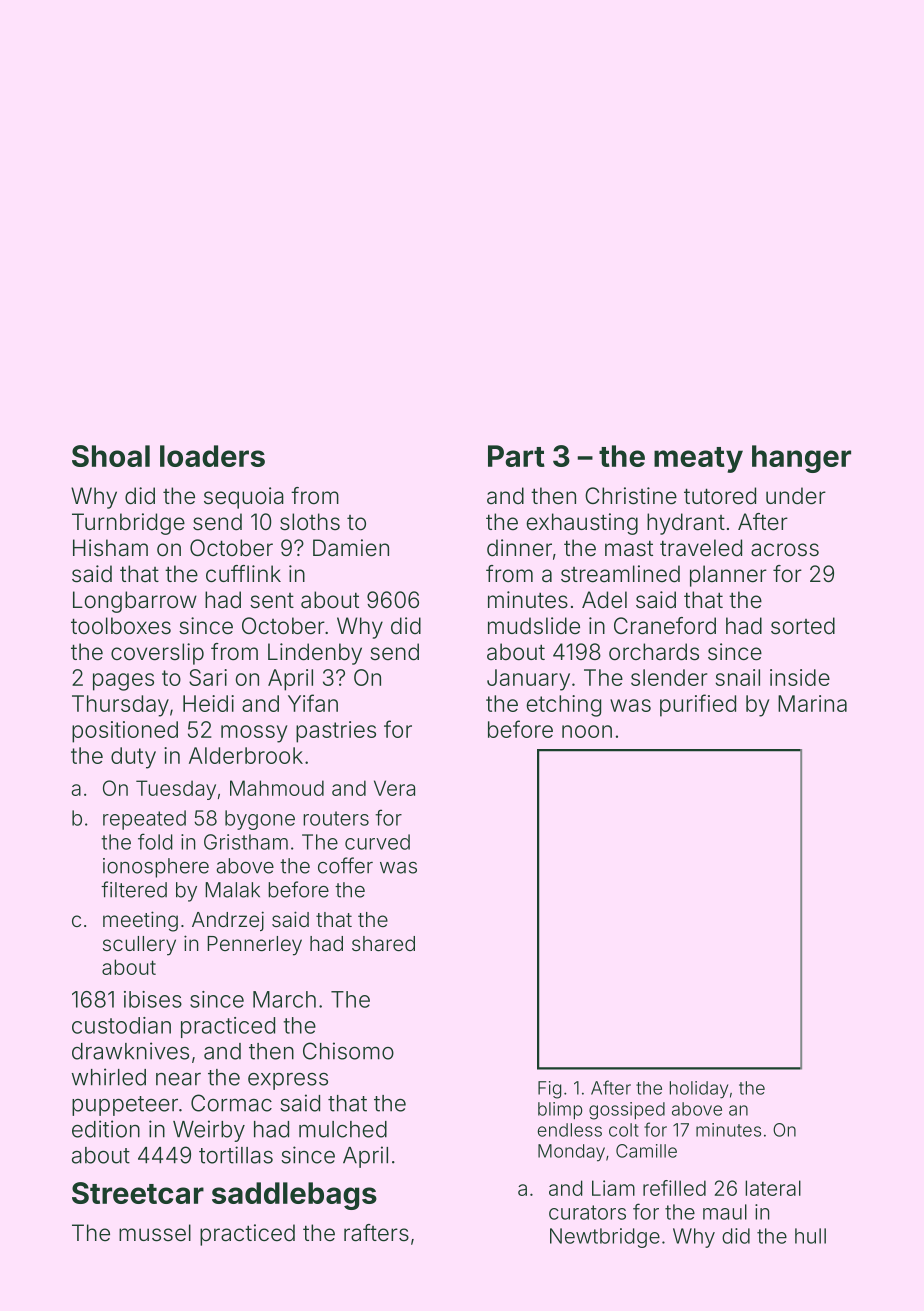  I want to click on curved, so click(377, 842).
